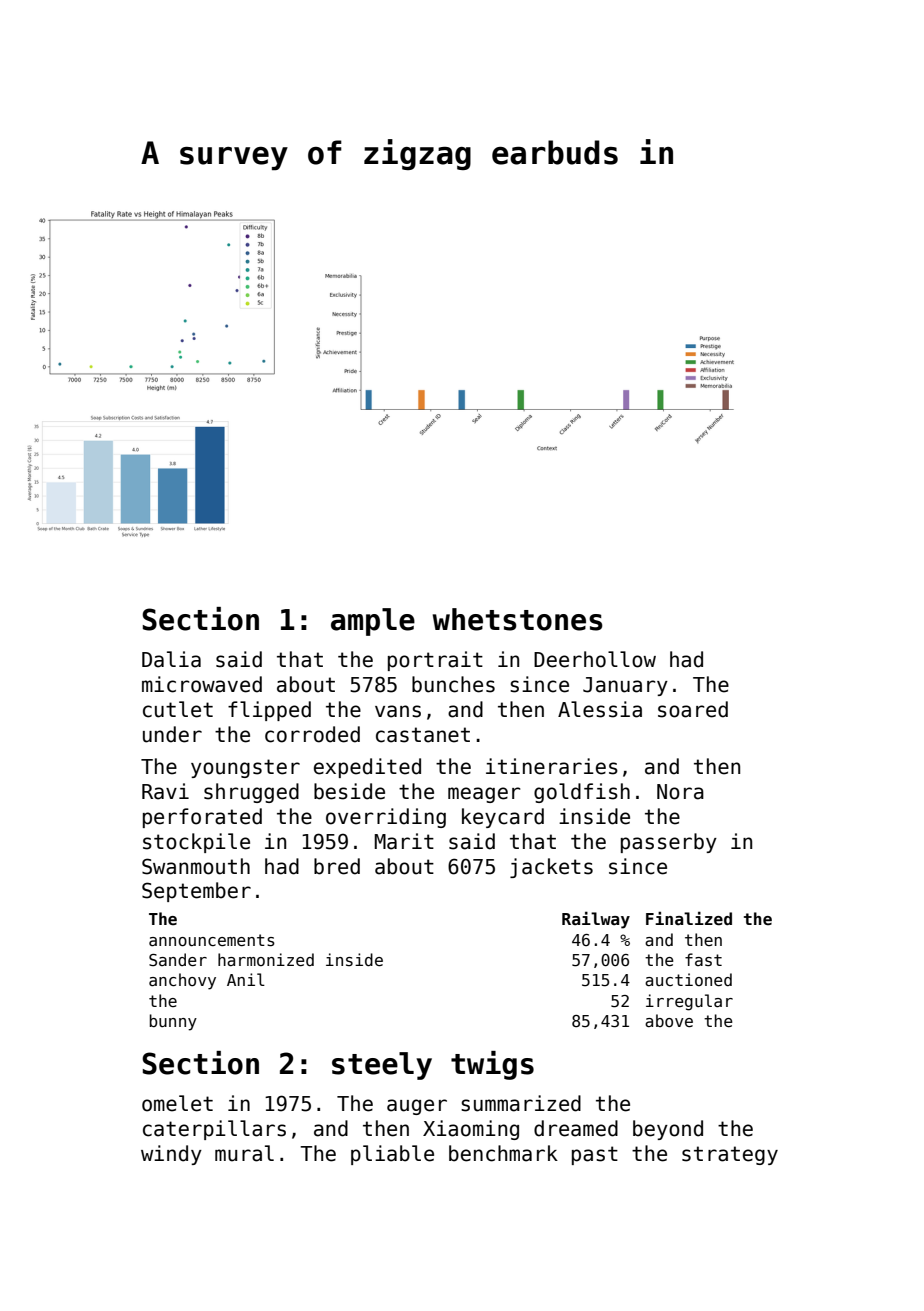 The height and width of the screenshot is (1311, 924). What do you see at coordinates (244, 1153) in the screenshot?
I see `mural` at bounding box center [244, 1153].
